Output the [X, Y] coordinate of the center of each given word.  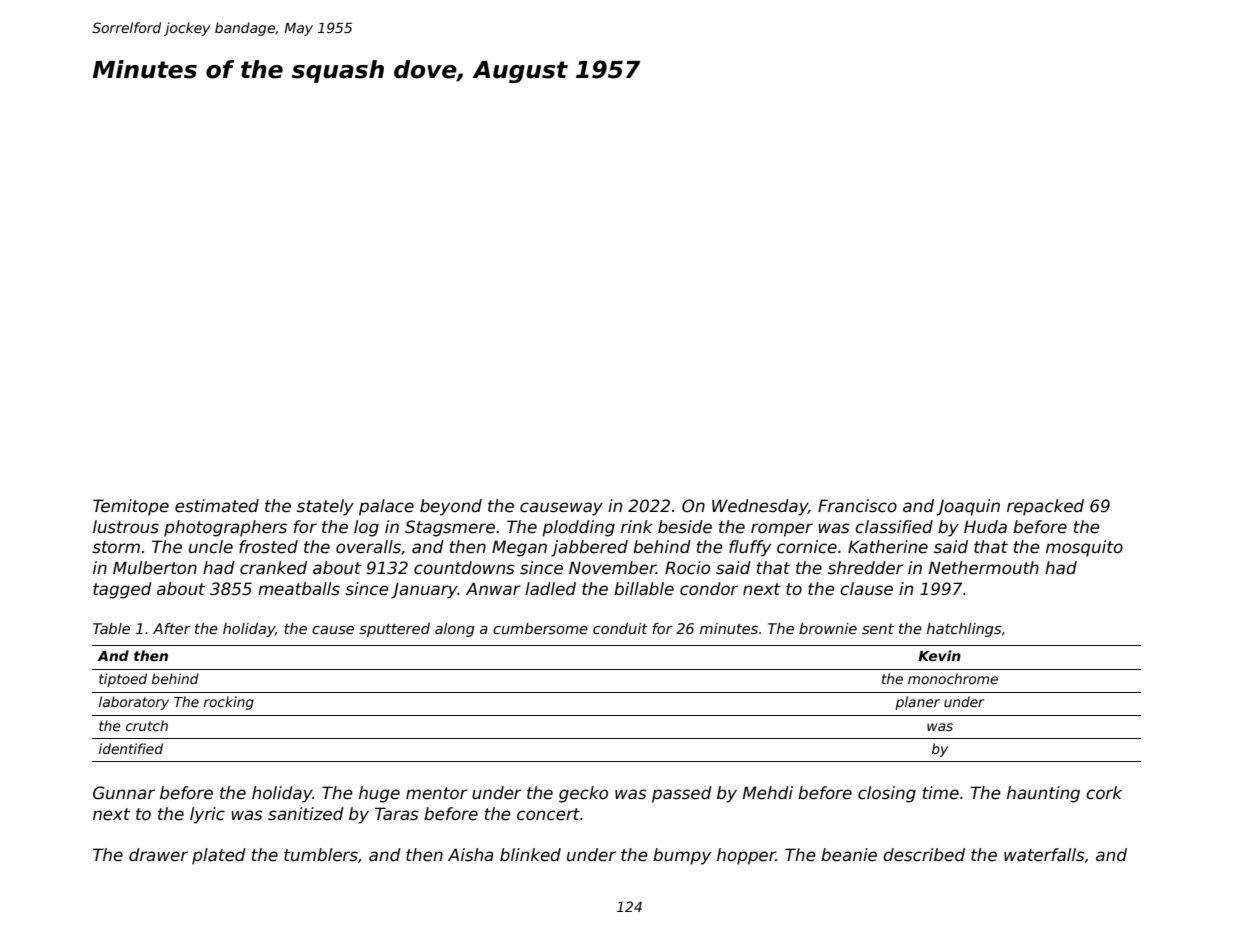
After [172, 628]
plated [219, 856]
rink [637, 526]
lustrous [126, 527]
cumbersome [540, 628]
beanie [849, 855]
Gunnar [124, 793]
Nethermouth [984, 568]
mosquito [1084, 548]
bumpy [682, 856]
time [941, 793]
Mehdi [768, 793]
